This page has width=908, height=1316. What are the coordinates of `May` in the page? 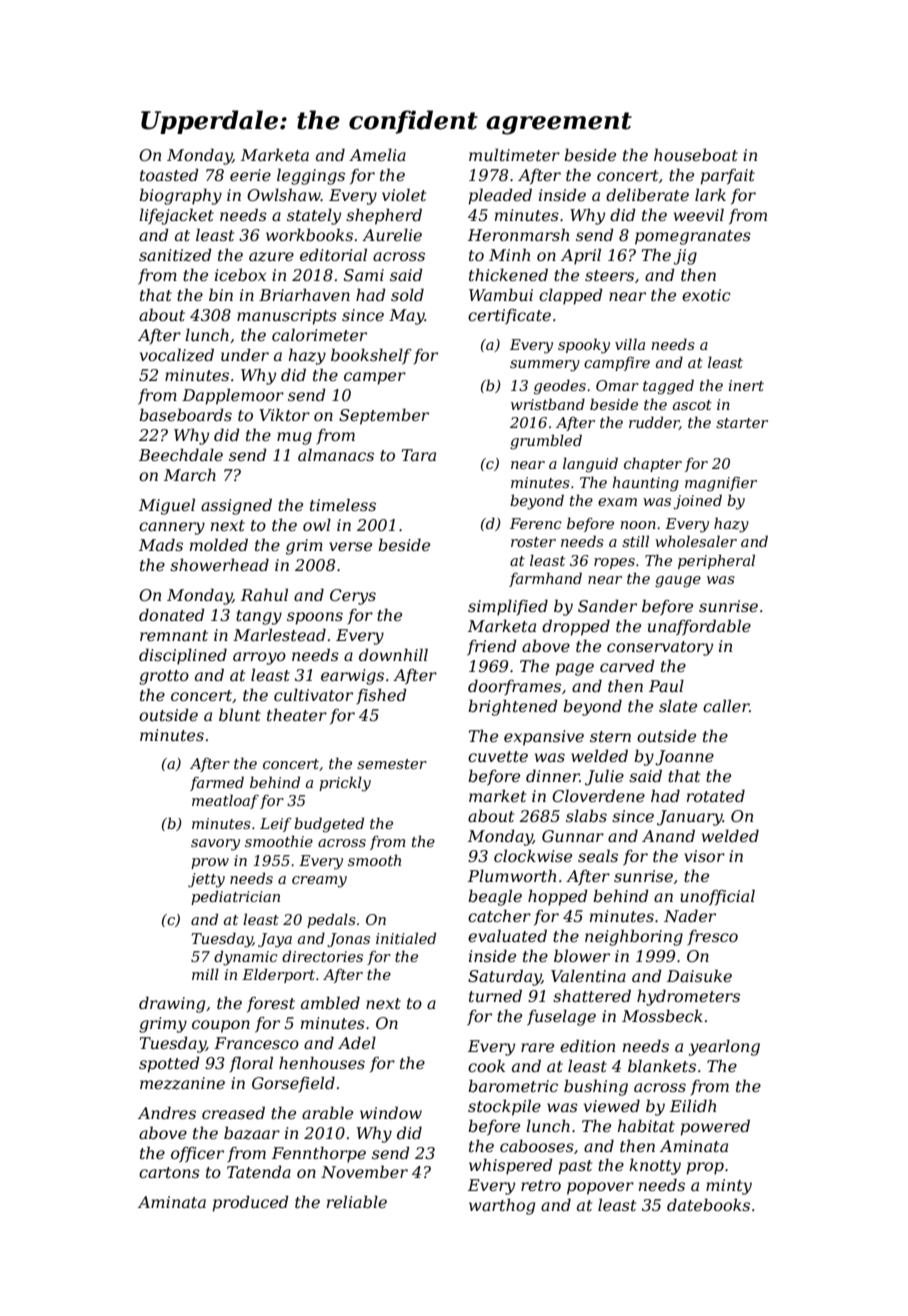 It's located at (407, 317).
